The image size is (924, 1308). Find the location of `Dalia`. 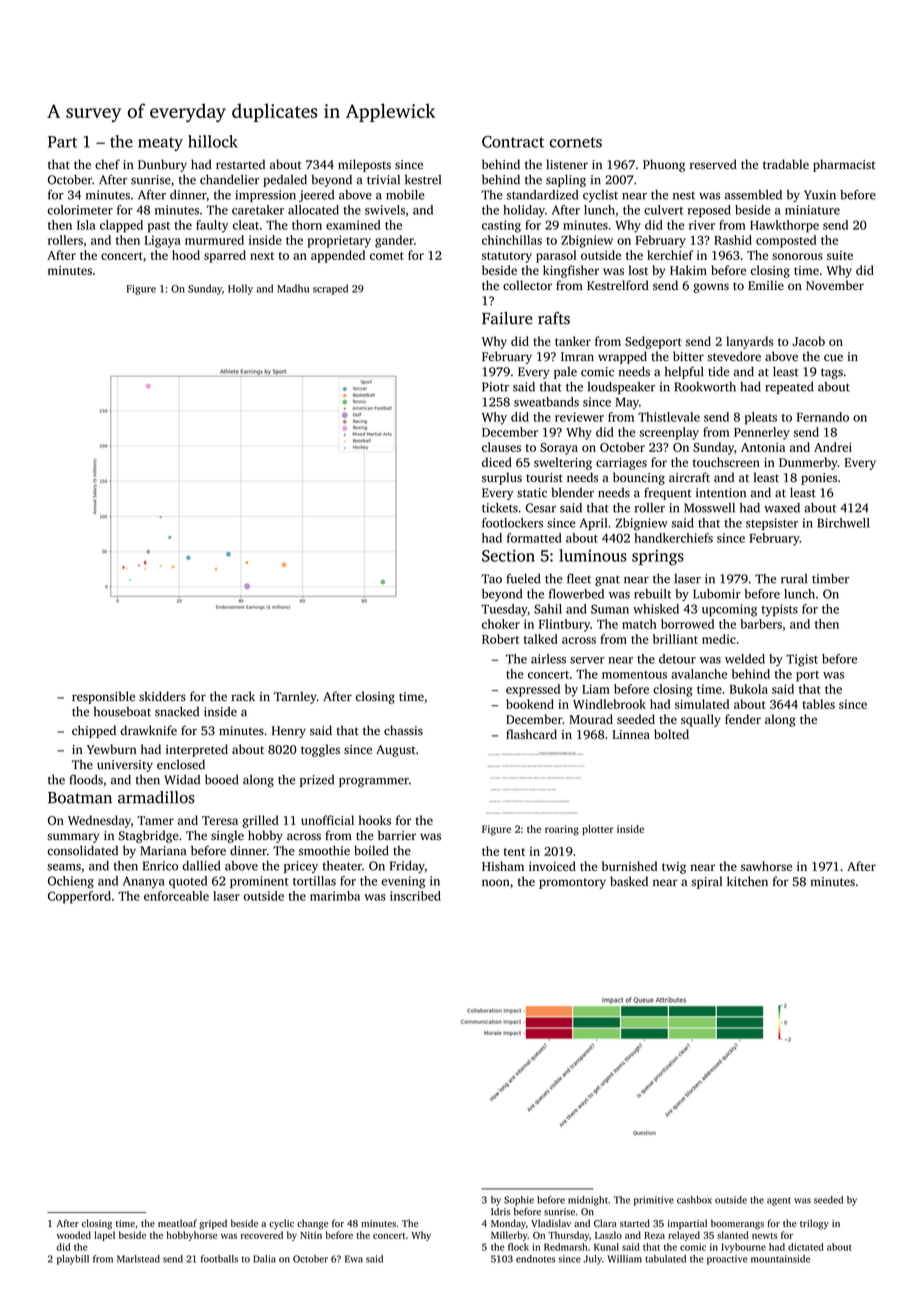

Dalia is located at coordinates (264, 1259).
